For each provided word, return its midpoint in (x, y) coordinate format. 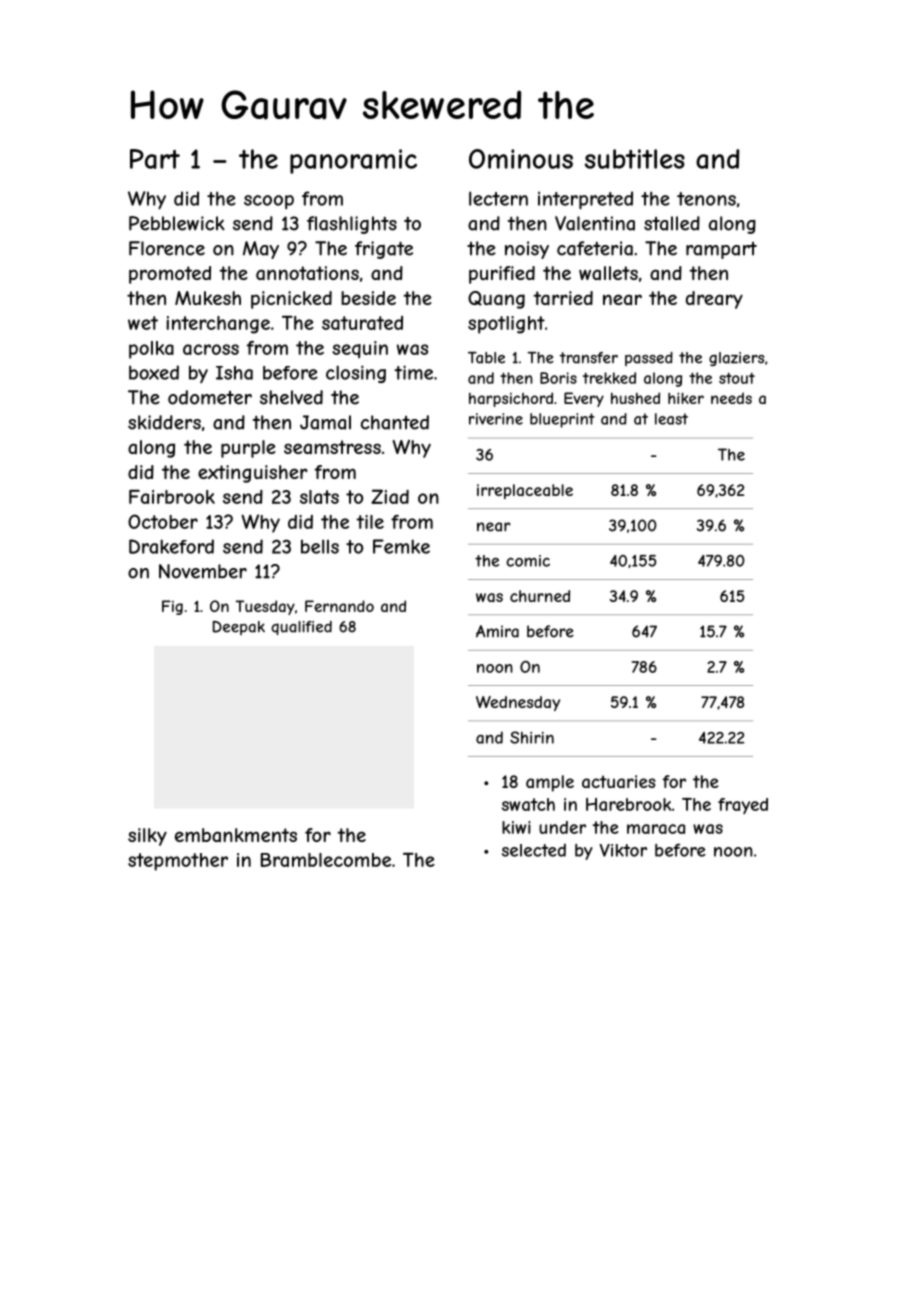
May (261, 250)
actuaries (618, 781)
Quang (496, 300)
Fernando (339, 606)
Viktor (623, 850)
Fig (172, 607)
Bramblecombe (326, 860)
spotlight (506, 325)
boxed (154, 372)
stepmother (178, 862)
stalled (672, 223)
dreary (714, 300)
